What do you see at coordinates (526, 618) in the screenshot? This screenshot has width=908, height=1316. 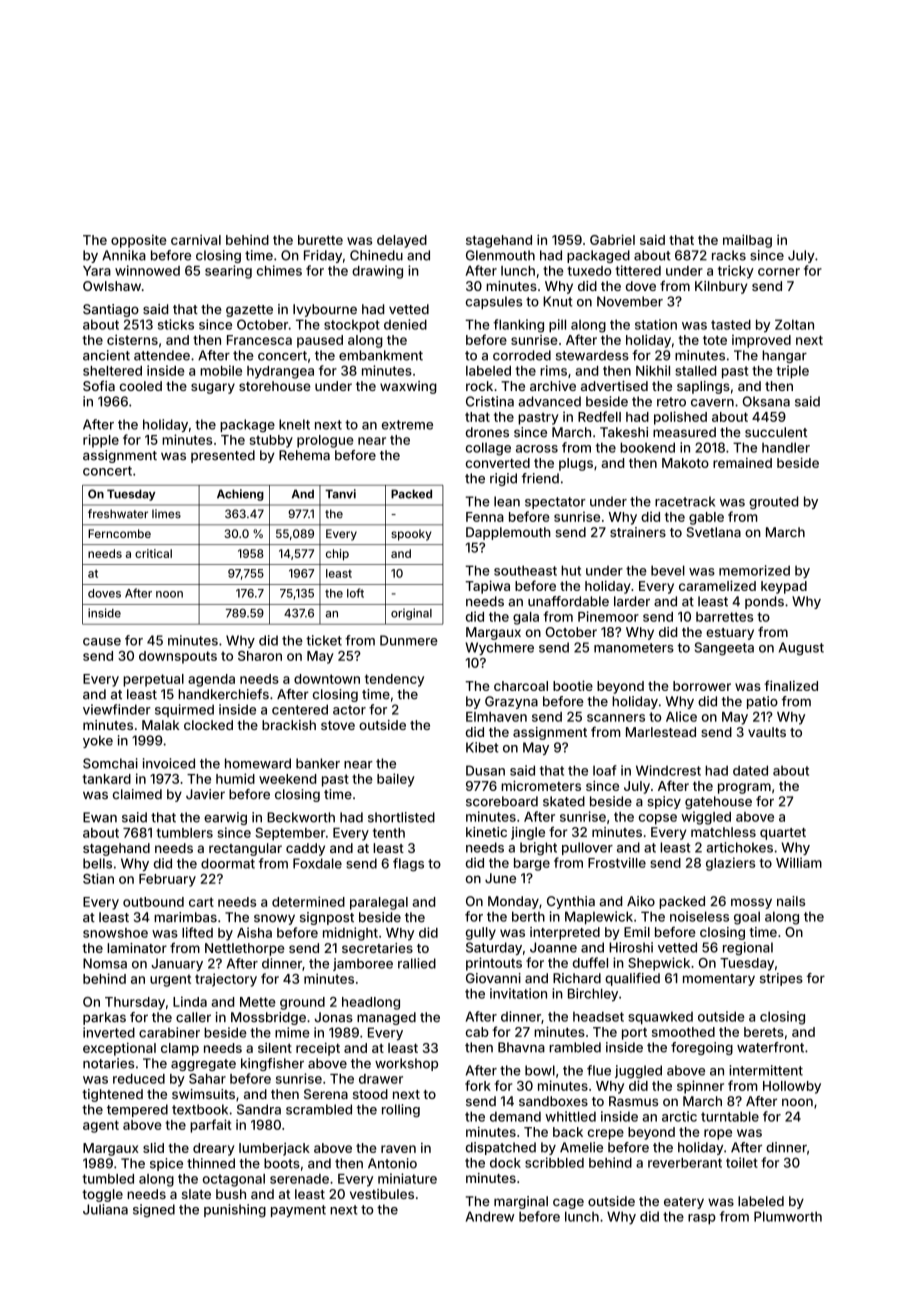 I see `gala` at bounding box center [526, 618].
